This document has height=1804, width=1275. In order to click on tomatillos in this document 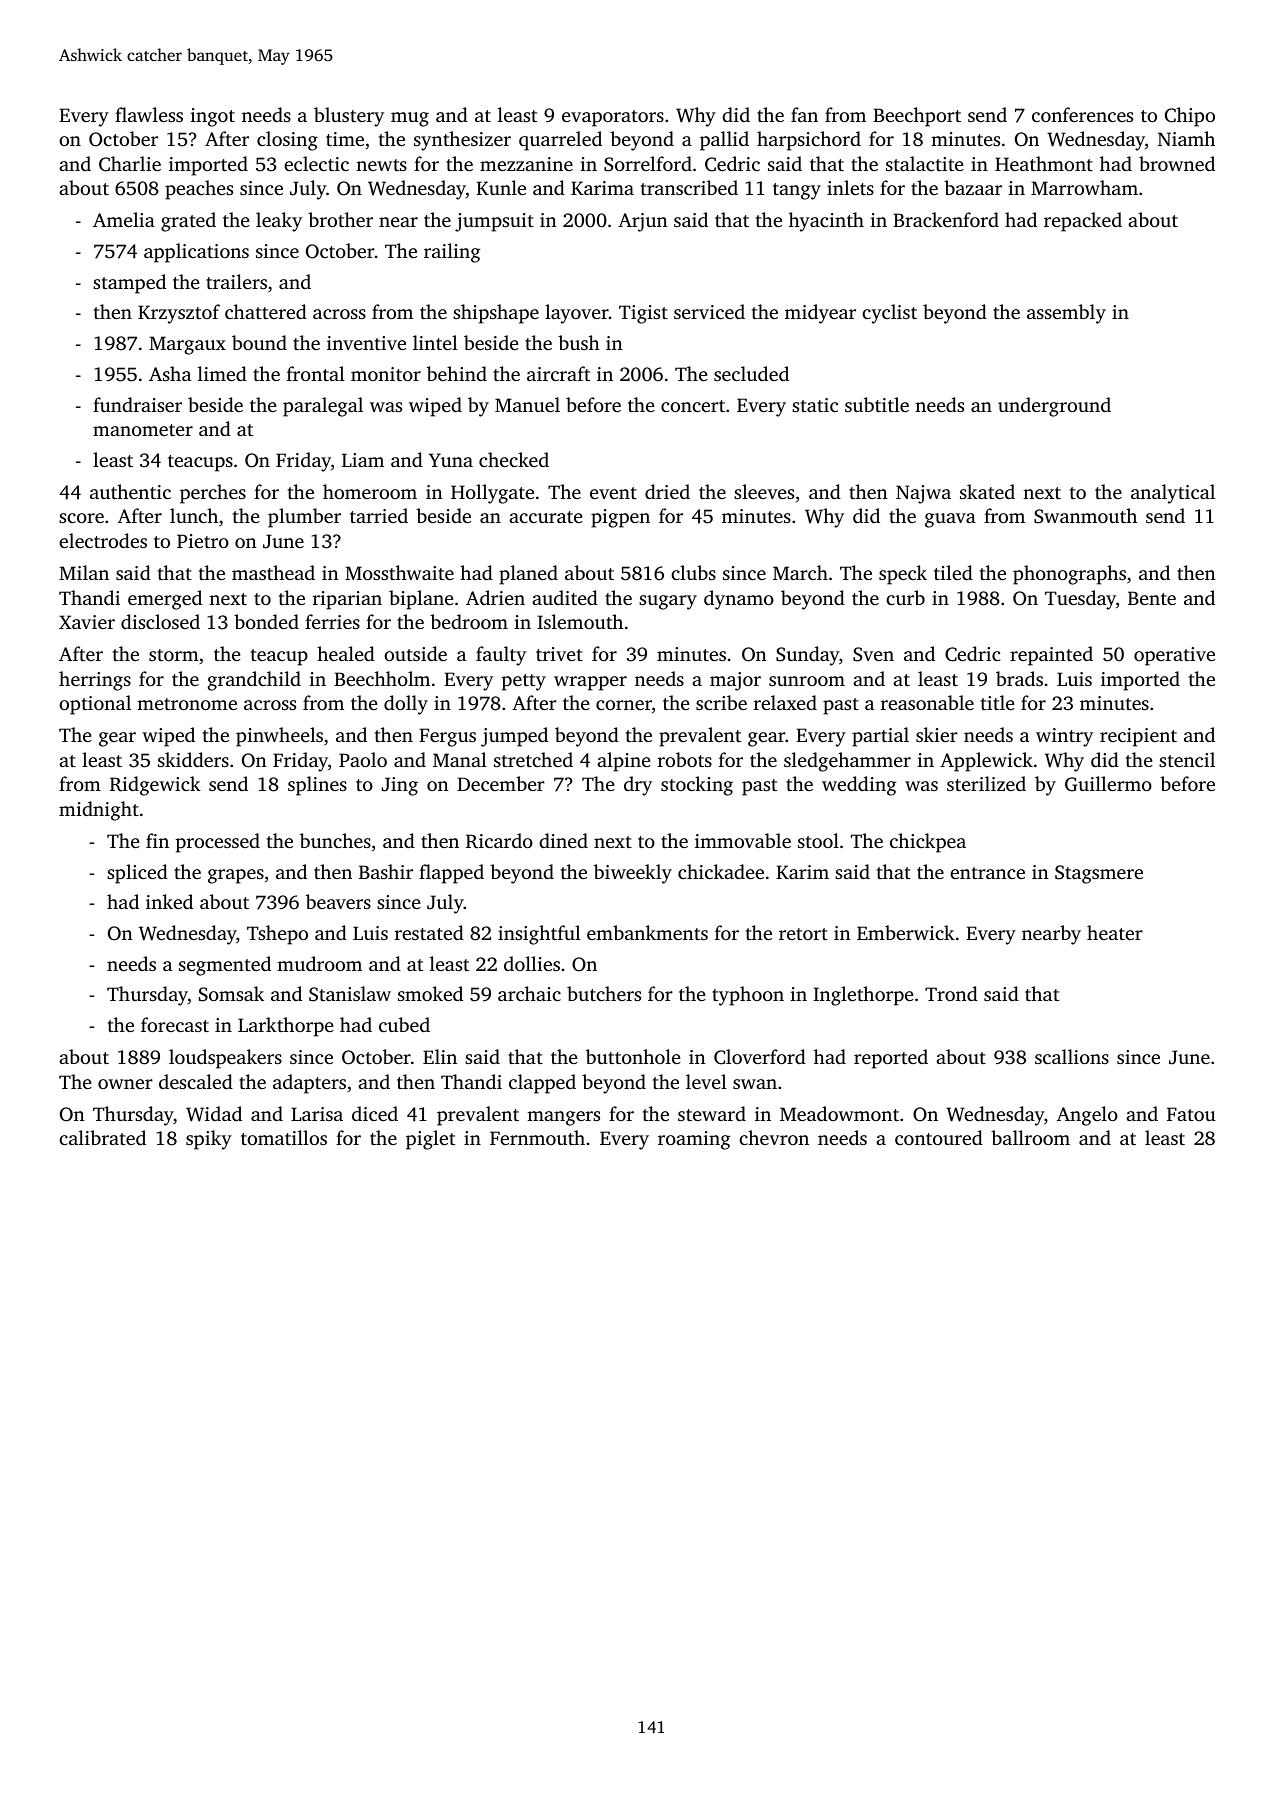, I will do `click(284, 1137)`.
